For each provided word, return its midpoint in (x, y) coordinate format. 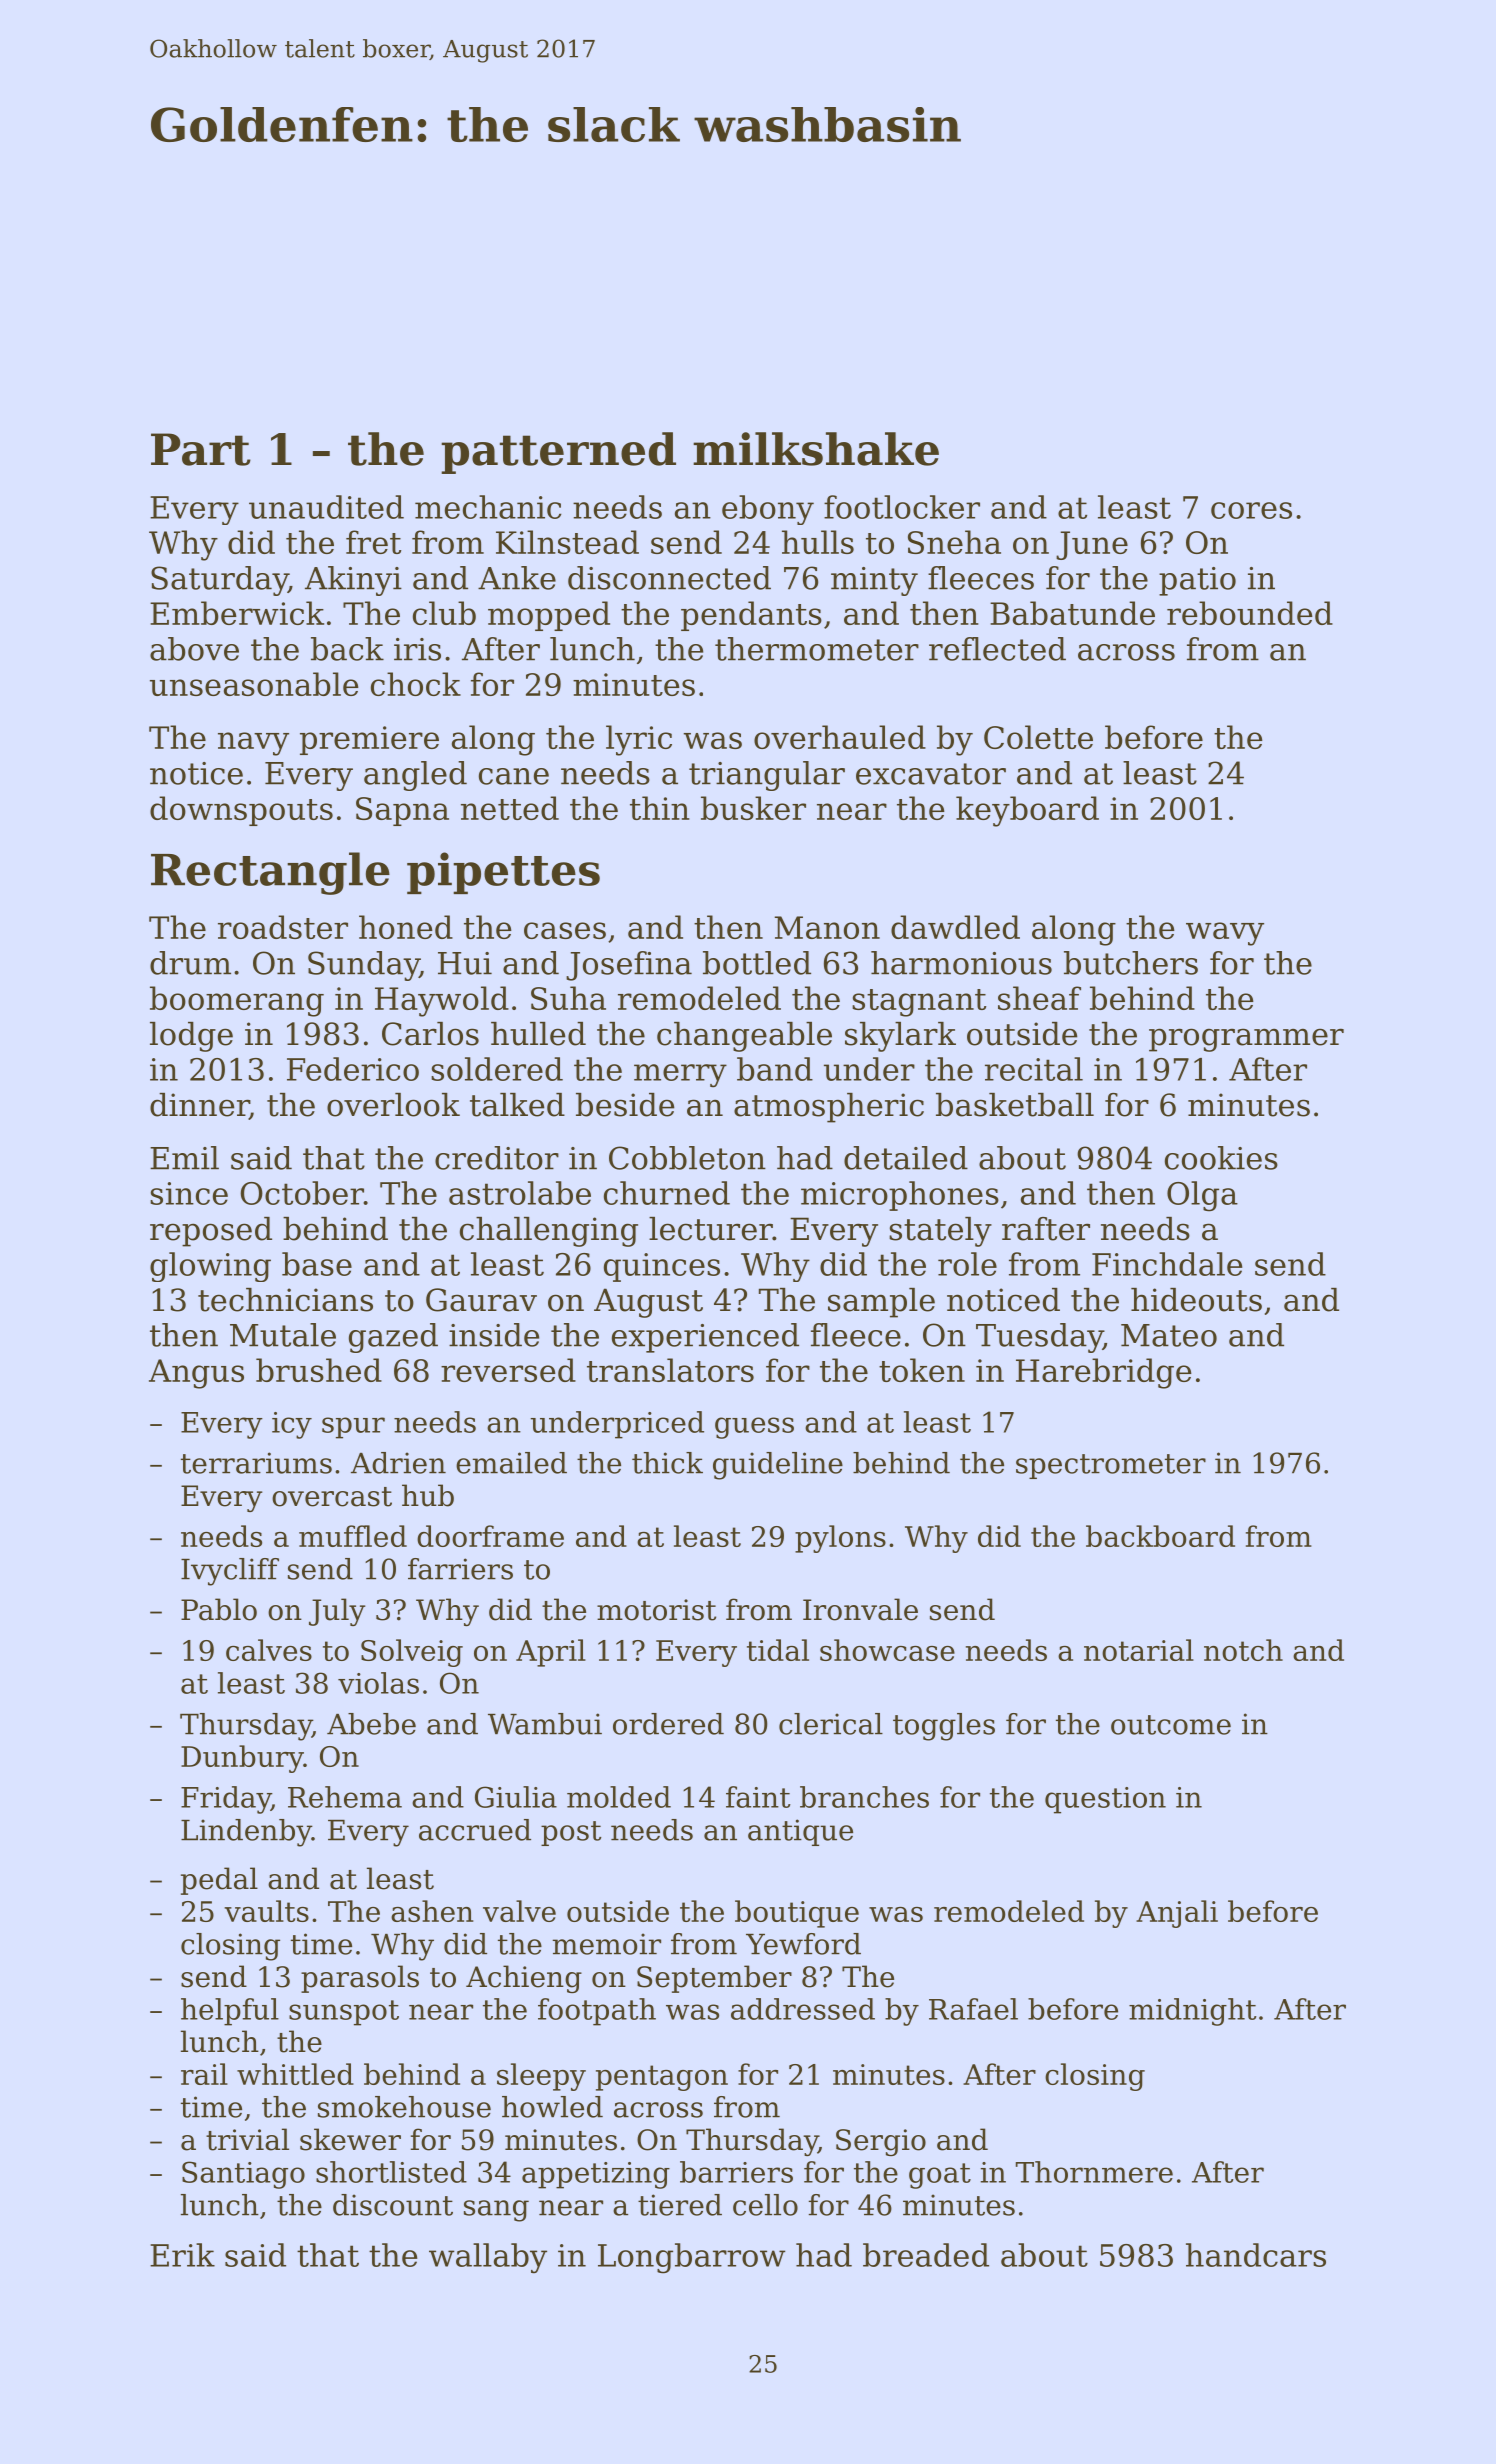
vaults (266, 1911)
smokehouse (404, 2107)
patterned (558, 453)
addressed (803, 2009)
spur (353, 1428)
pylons (840, 1539)
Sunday (363, 966)
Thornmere (1094, 2172)
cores (1251, 510)
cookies (1221, 1158)
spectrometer (1111, 1466)
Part (201, 449)
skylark (900, 1037)
